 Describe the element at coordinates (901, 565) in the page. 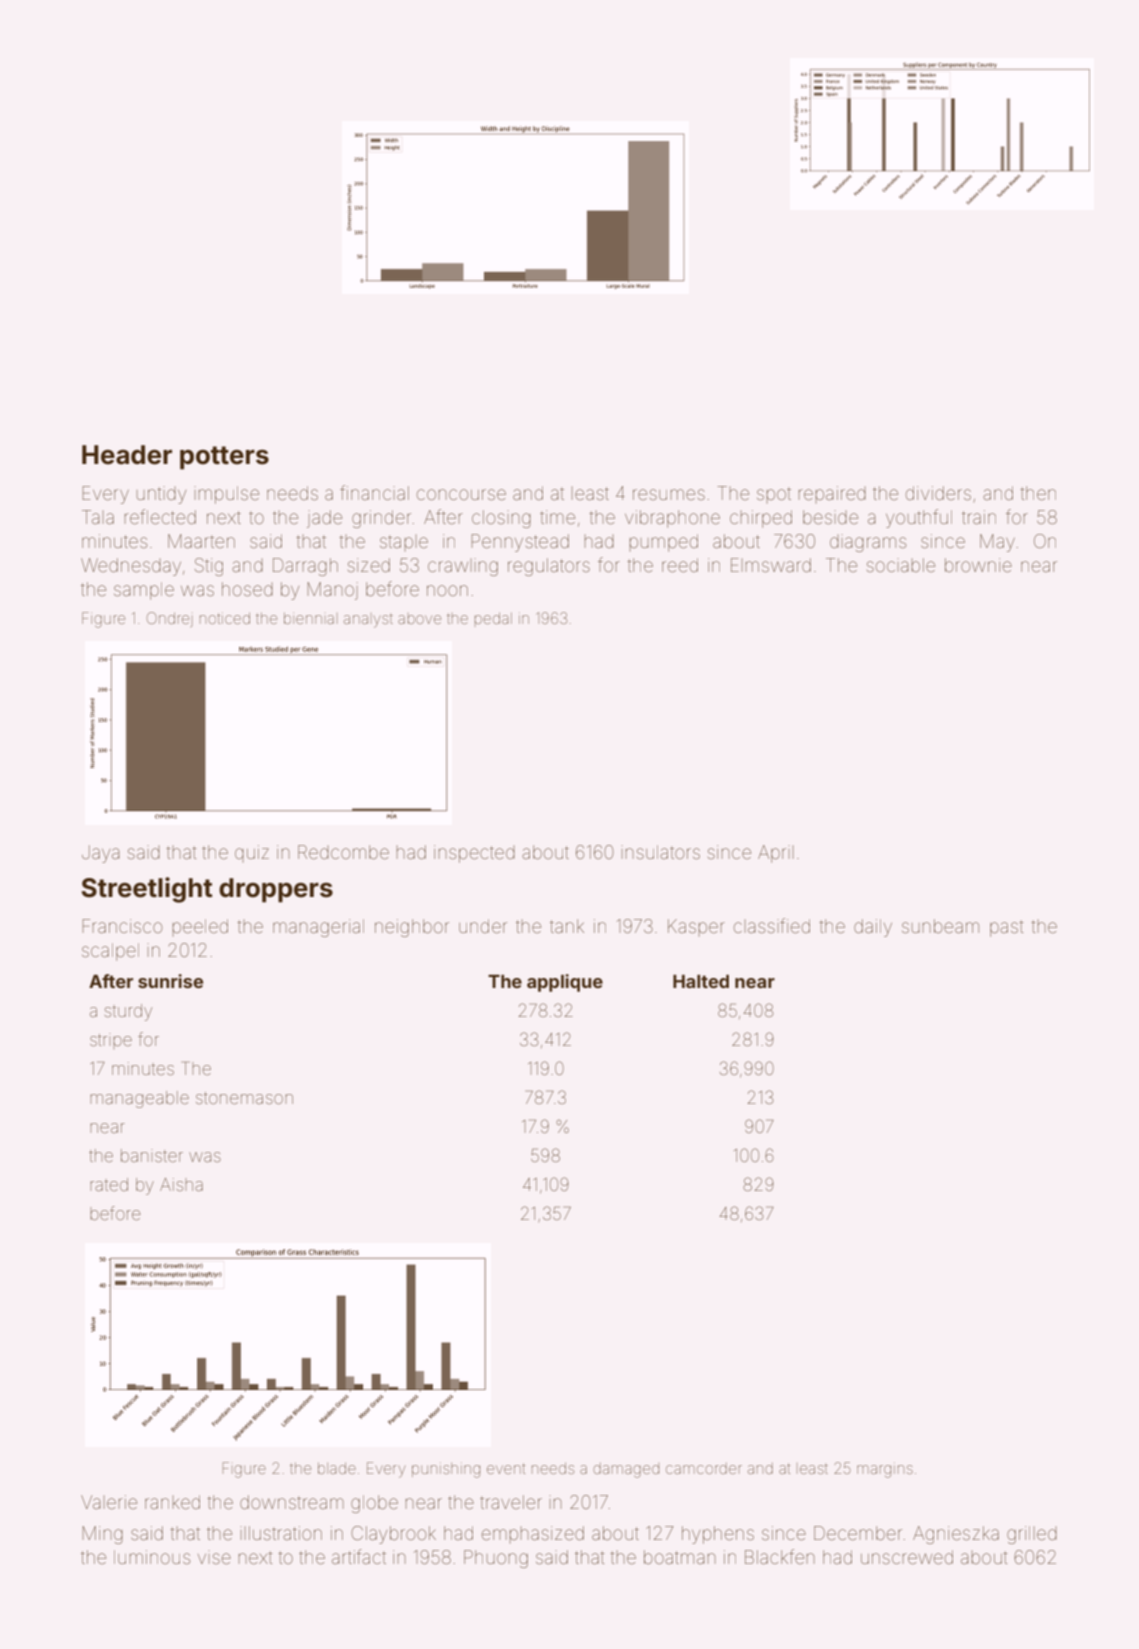

I see `sociable` at that location.
